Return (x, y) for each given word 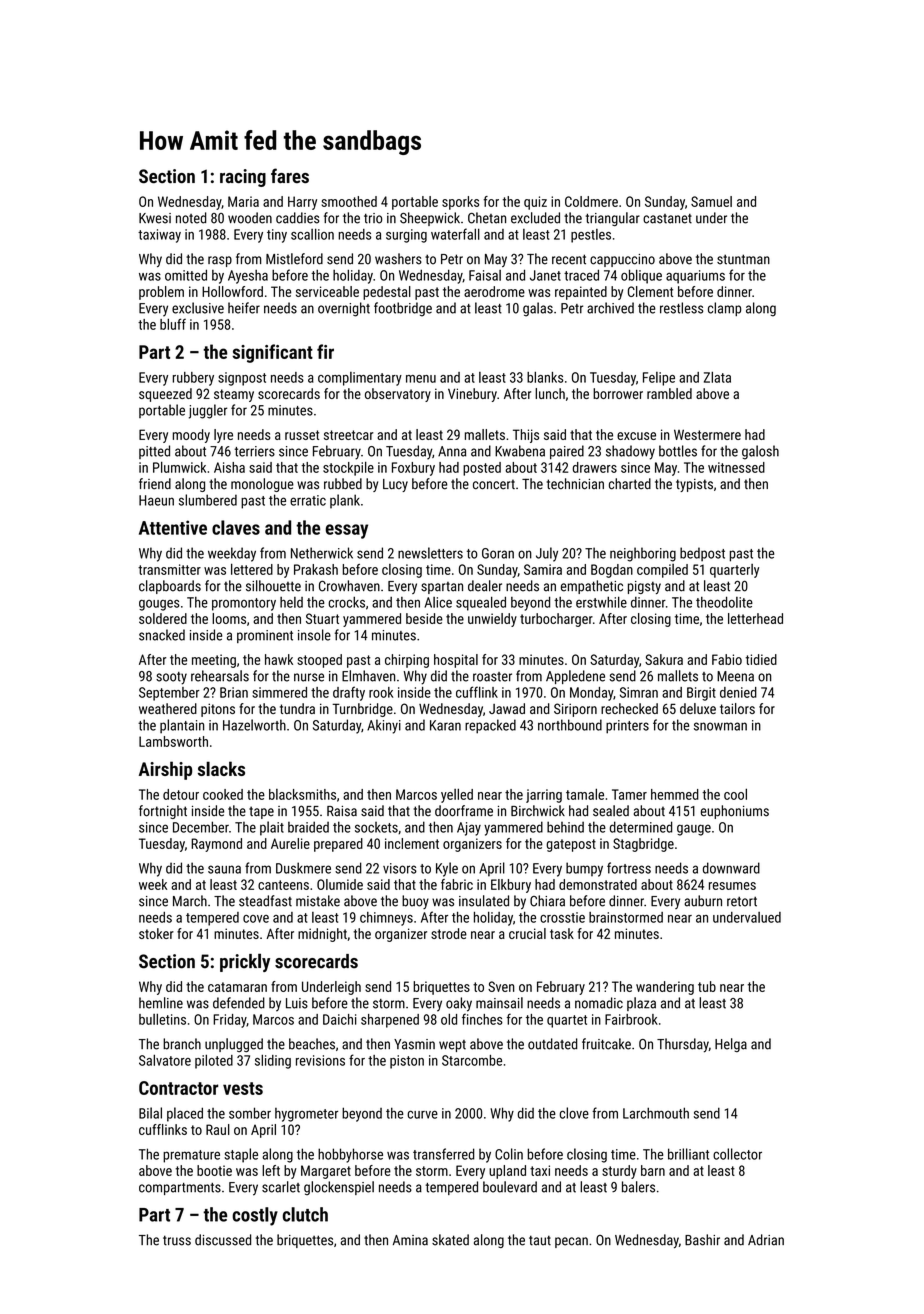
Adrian (766, 1240)
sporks (460, 203)
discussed (223, 1240)
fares (290, 175)
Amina (410, 1240)
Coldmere (591, 201)
